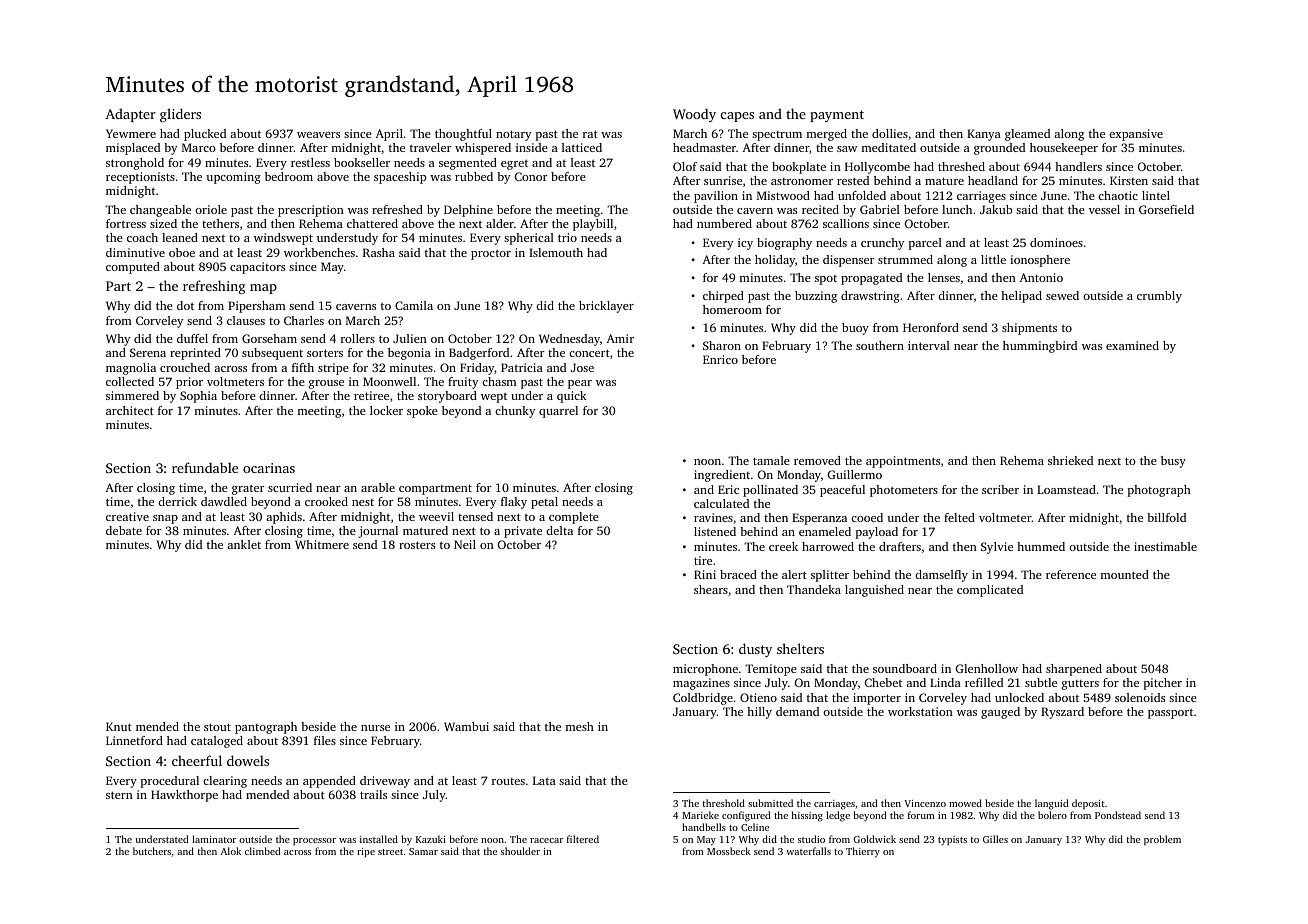 The image size is (1308, 924). I want to click on weavers, so click(318, 135).
